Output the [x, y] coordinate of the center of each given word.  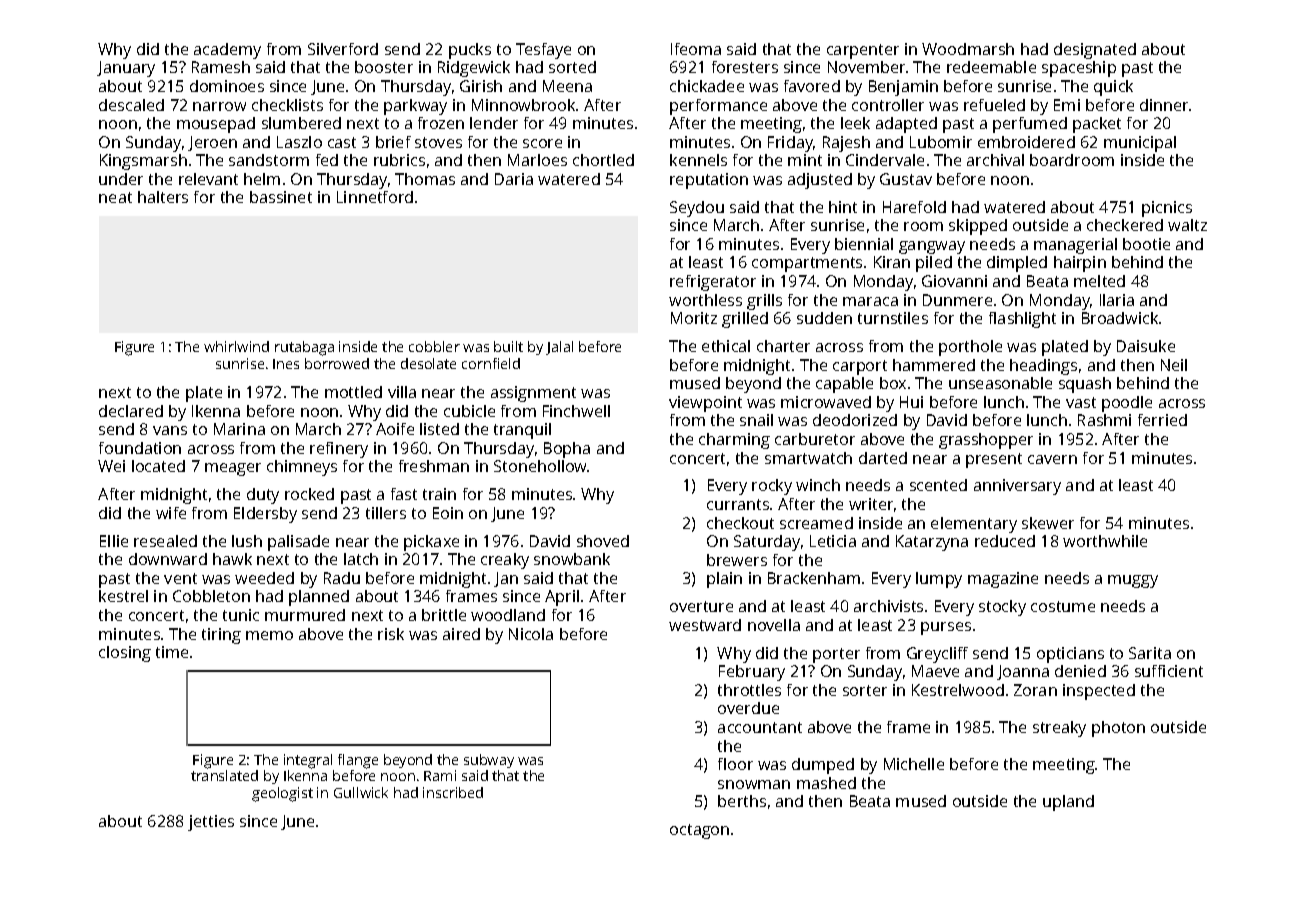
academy [227, 51]
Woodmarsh [968, 49]
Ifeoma [696, 49]
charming [734, 441]
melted [1099, 281]
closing [125, 654]
